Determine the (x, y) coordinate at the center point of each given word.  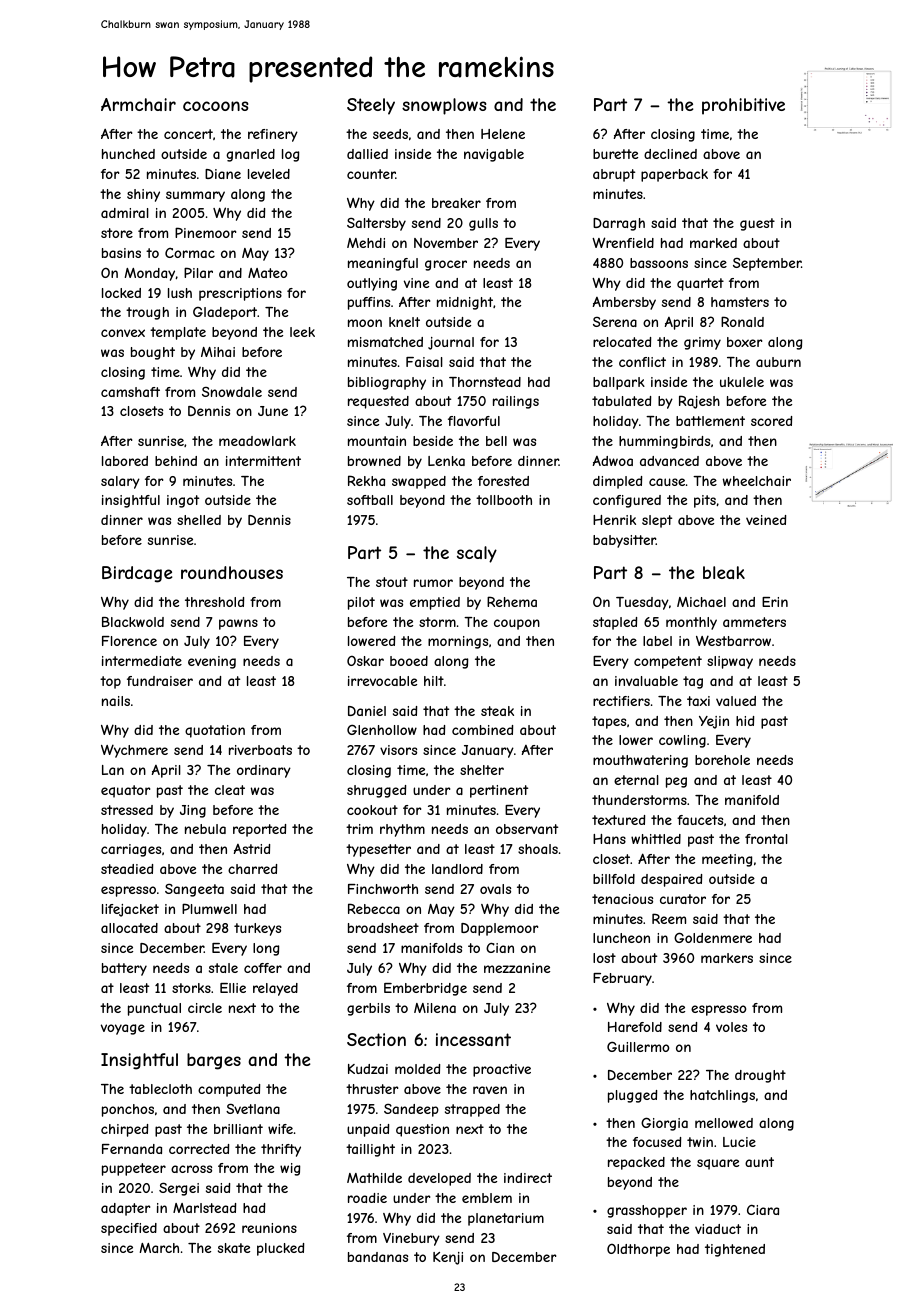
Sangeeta (194, 890)
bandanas (378, 1257)
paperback (674, 175)
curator (683, 899)
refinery (273, 135)
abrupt (614, 175)
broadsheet (383, 928)
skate (234, 1248)
